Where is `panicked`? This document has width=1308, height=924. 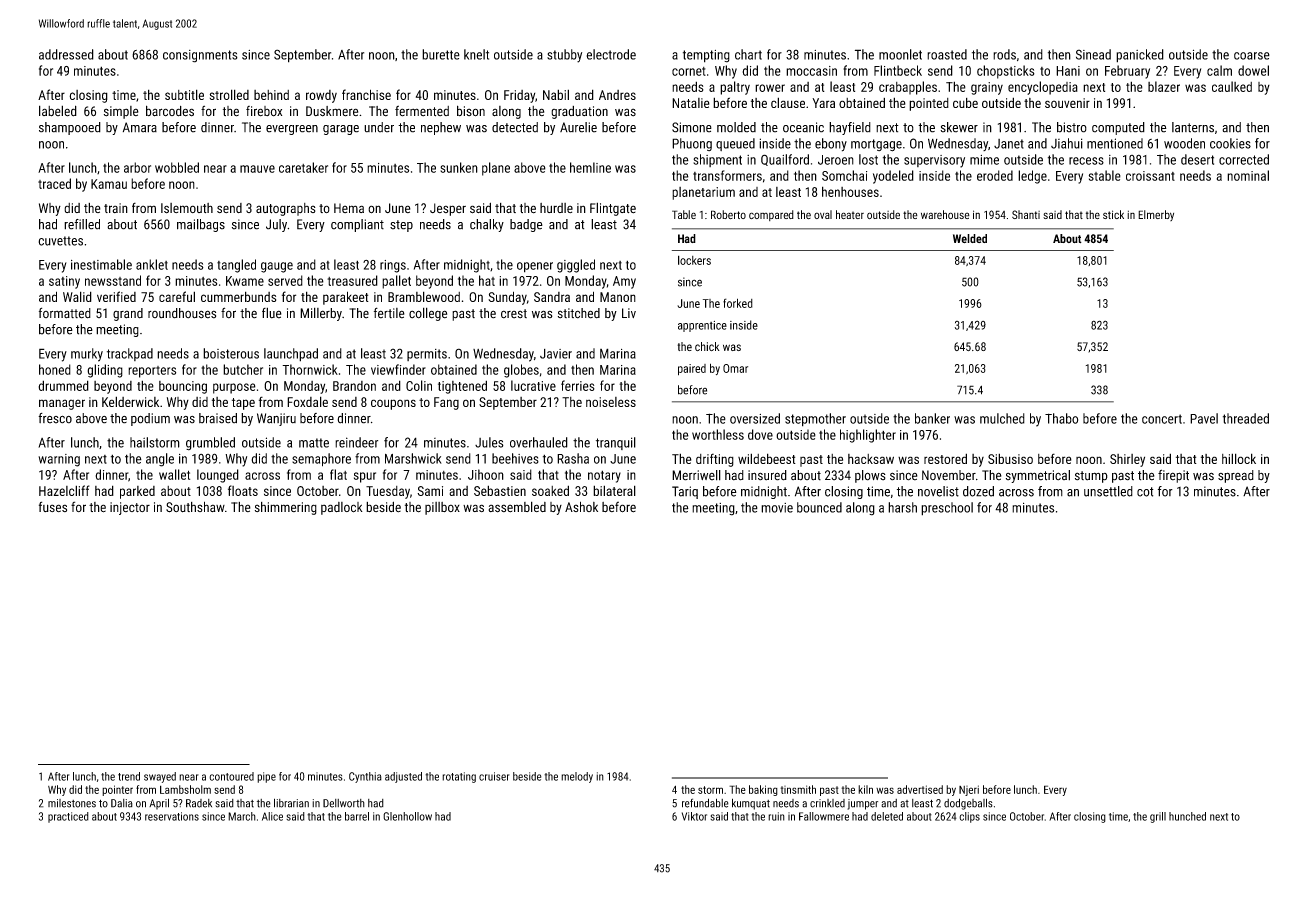
panicked is located at coordinates (1140, 56).
